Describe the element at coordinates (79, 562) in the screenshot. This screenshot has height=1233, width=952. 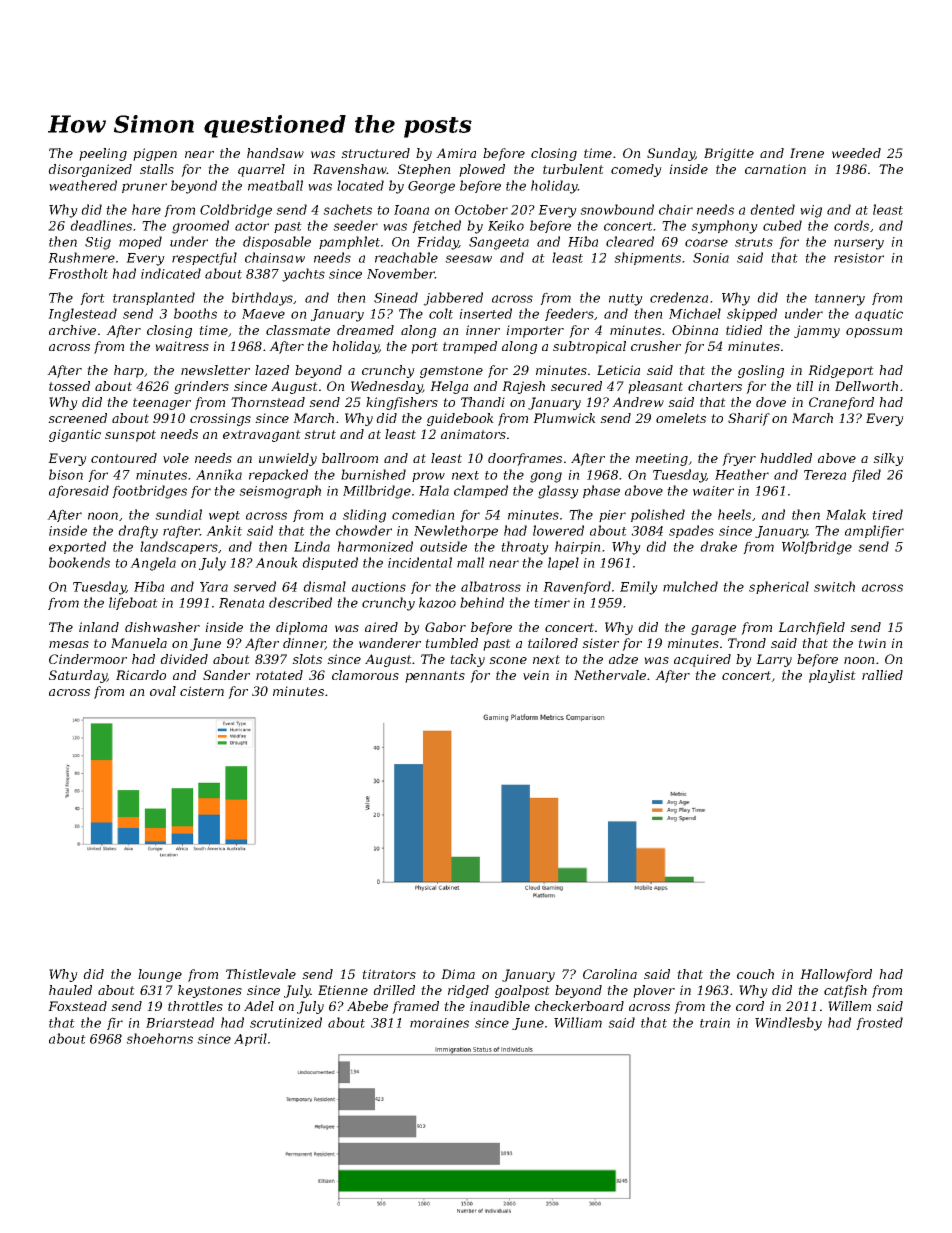
I see `bookends` at that location.
